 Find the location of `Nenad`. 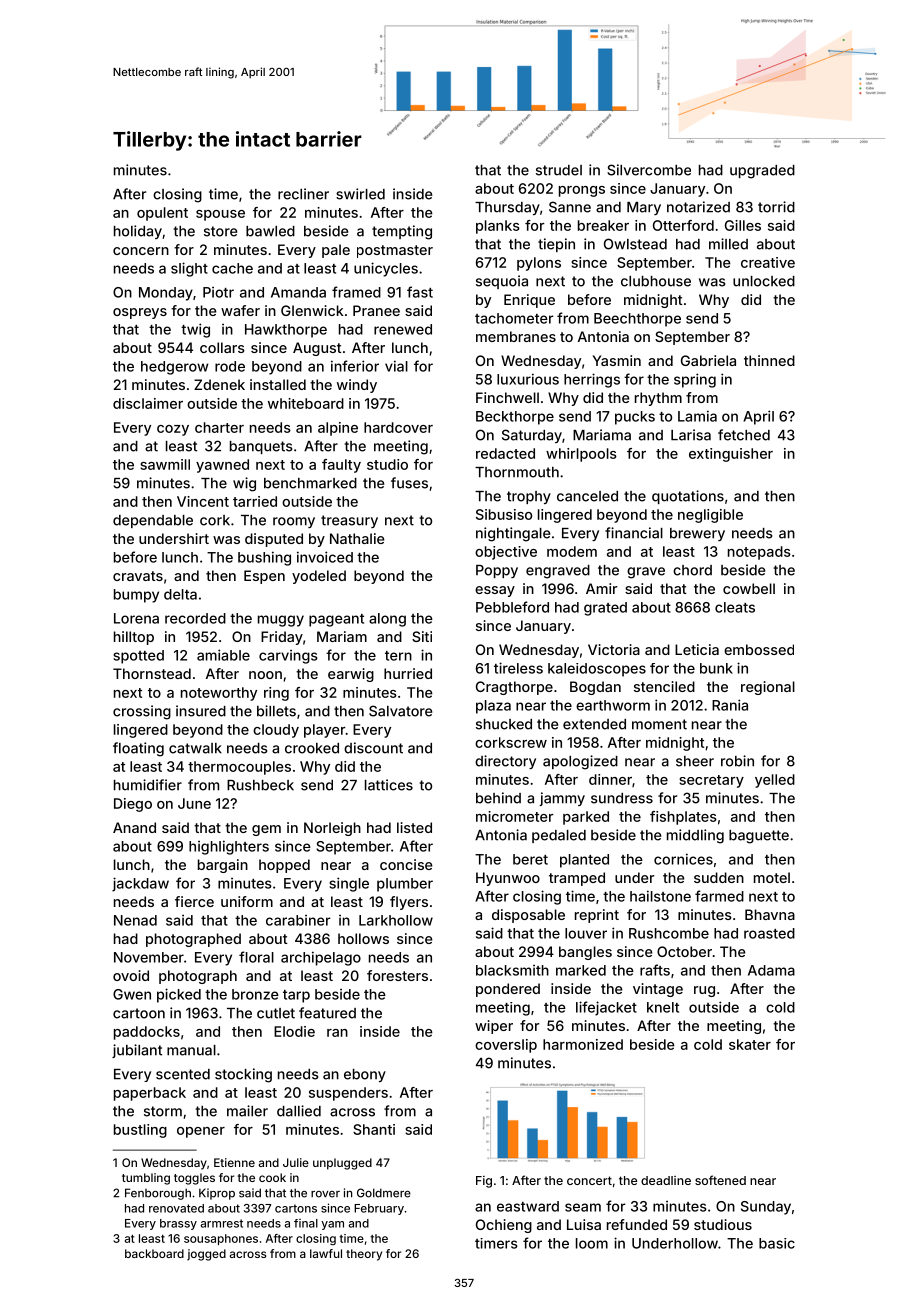

Nenad is located at coordinates (135, 920).
